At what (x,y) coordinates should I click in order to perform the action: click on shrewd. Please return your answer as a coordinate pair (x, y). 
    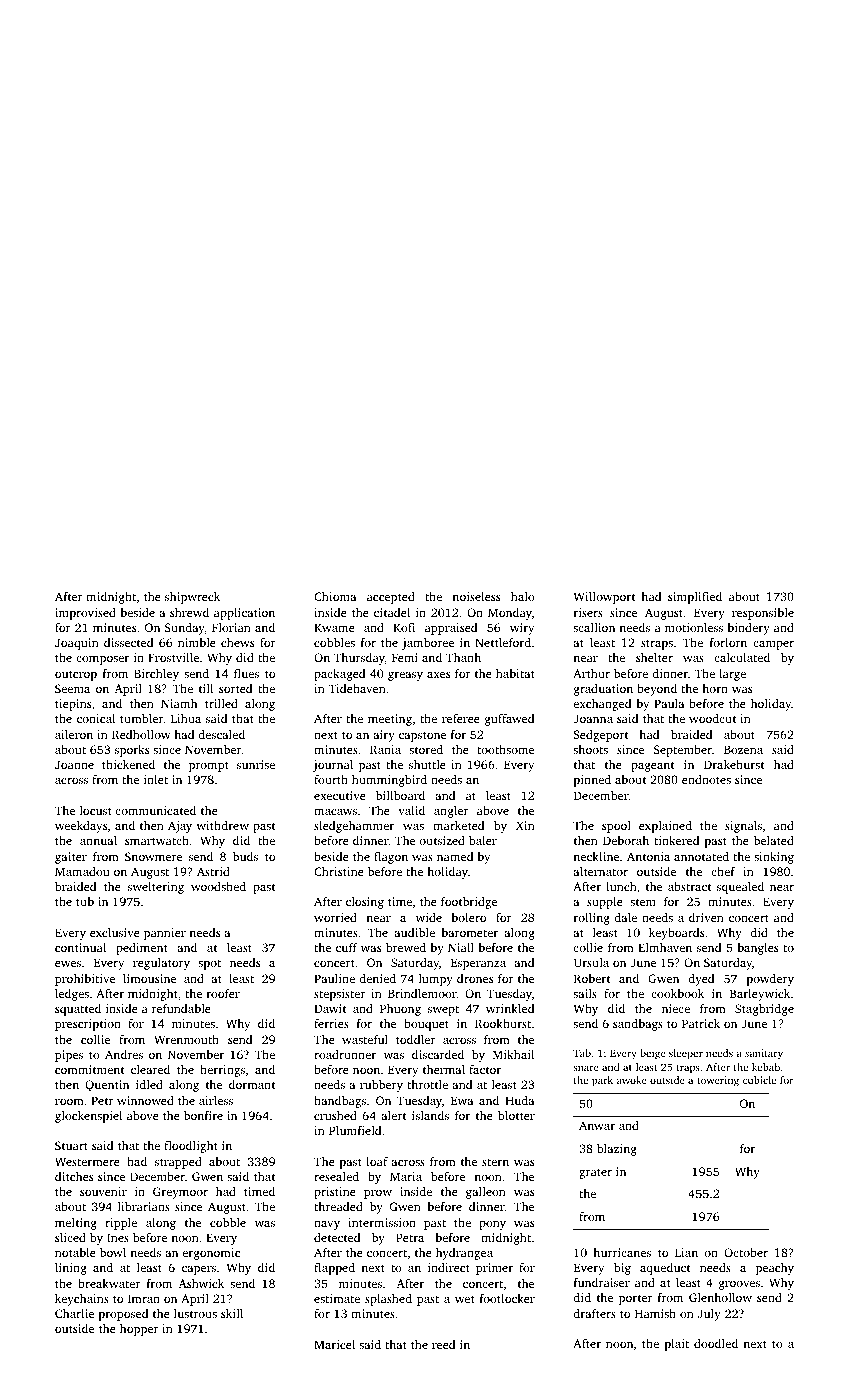
    Looking at the image, I should click on (189, 612).
